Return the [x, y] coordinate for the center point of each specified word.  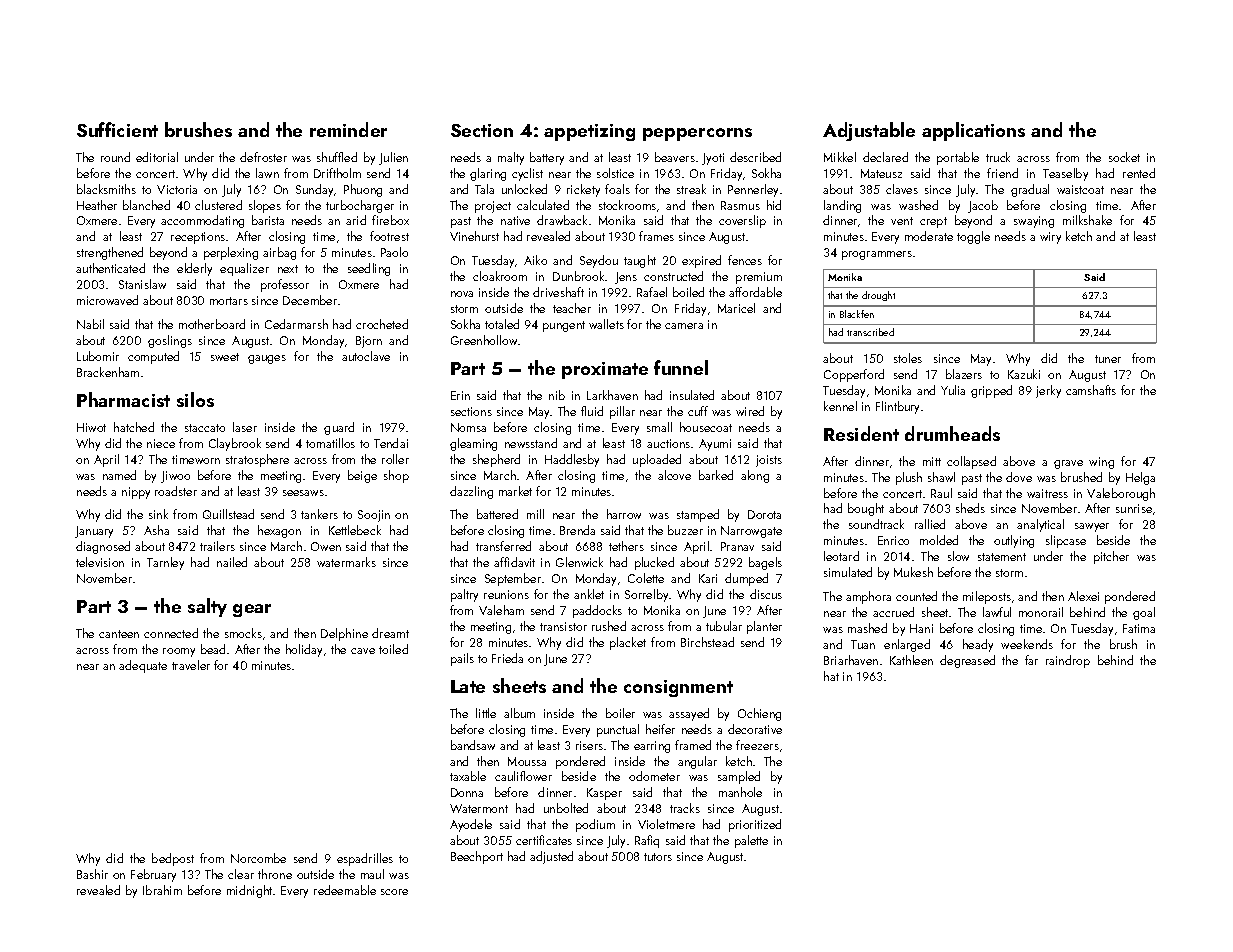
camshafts [1091, 390]
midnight [249, 891]
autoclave [366, 356]
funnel [681, 367]
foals [617, 189]
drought [878, 296]
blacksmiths [106, 189]
